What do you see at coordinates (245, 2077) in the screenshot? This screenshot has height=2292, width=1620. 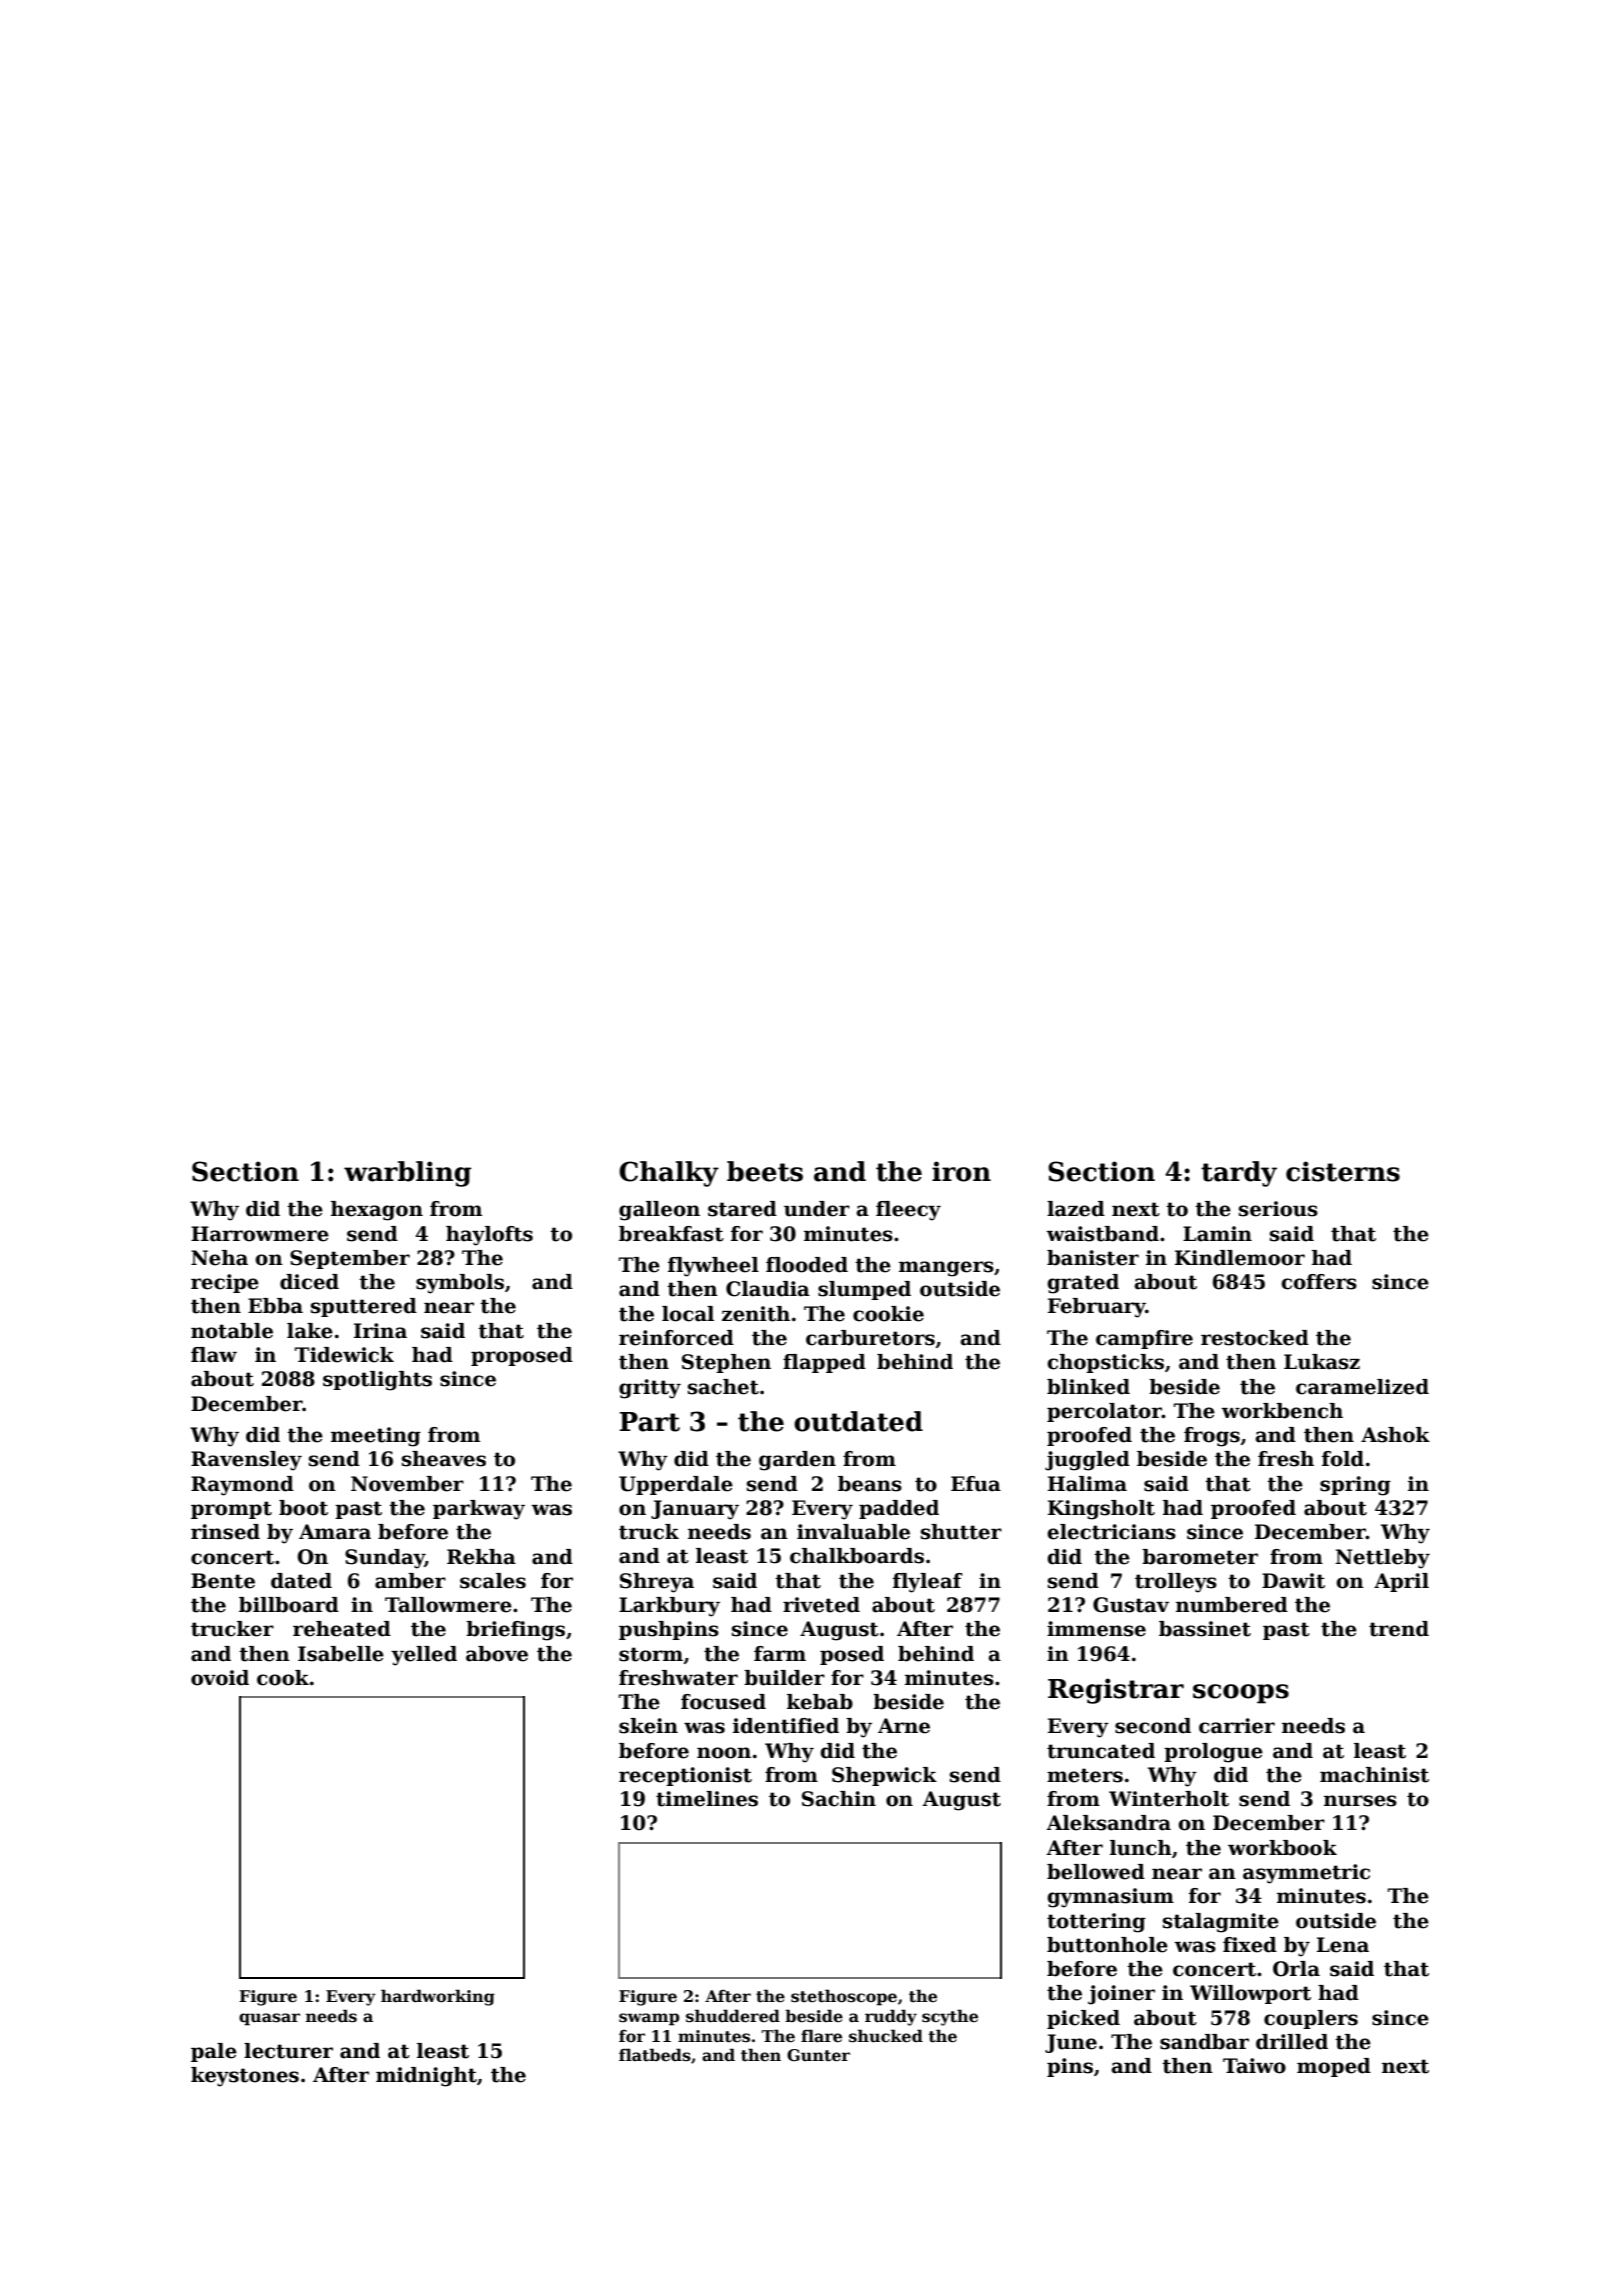 I see `keystones` at bounding box center [245, 2077].
